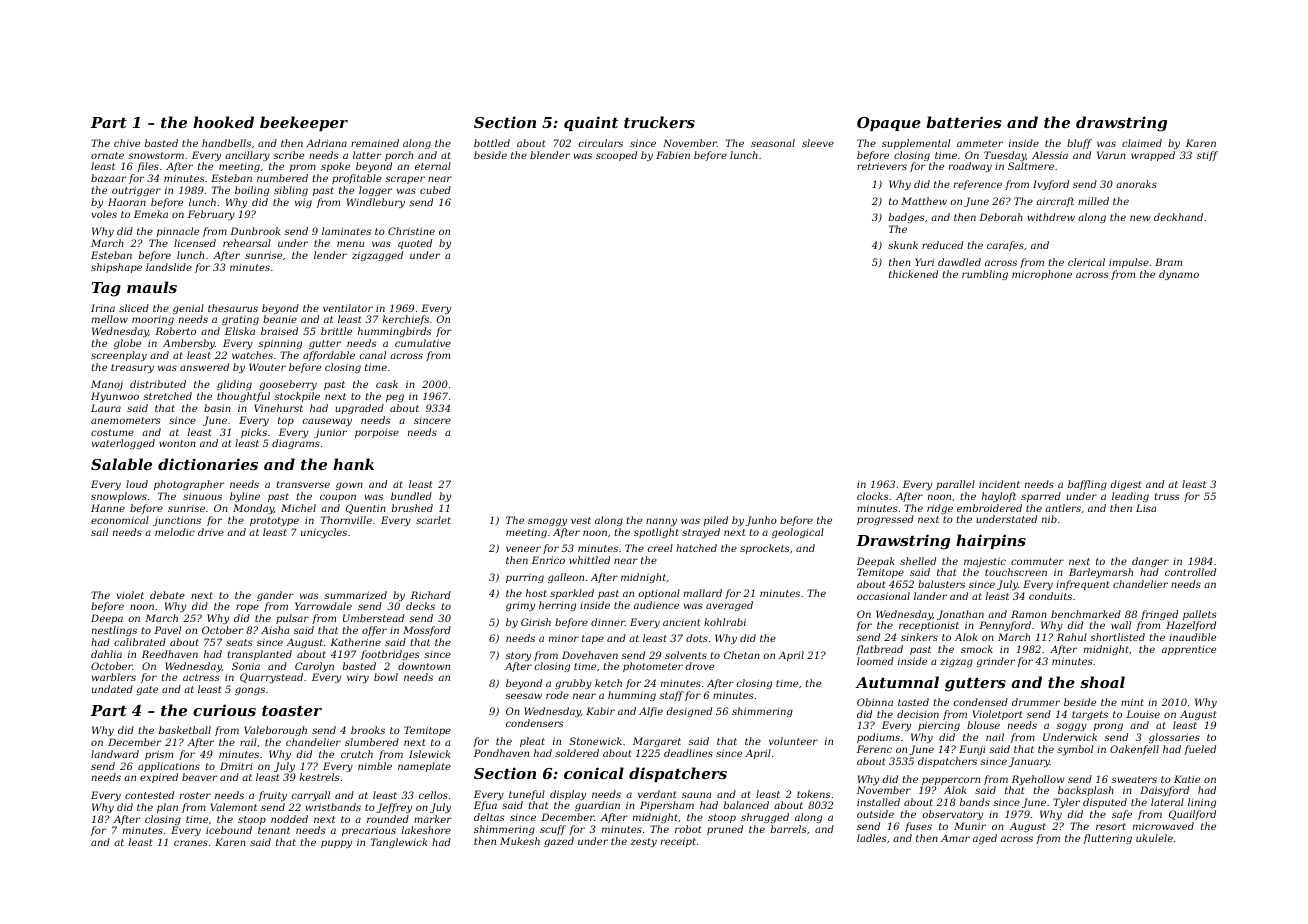 The image size is (1308, 924). What do you see at coordinates (963, 122) in the screenshot?
I see `batteries` at bounding box center [963, 122].
